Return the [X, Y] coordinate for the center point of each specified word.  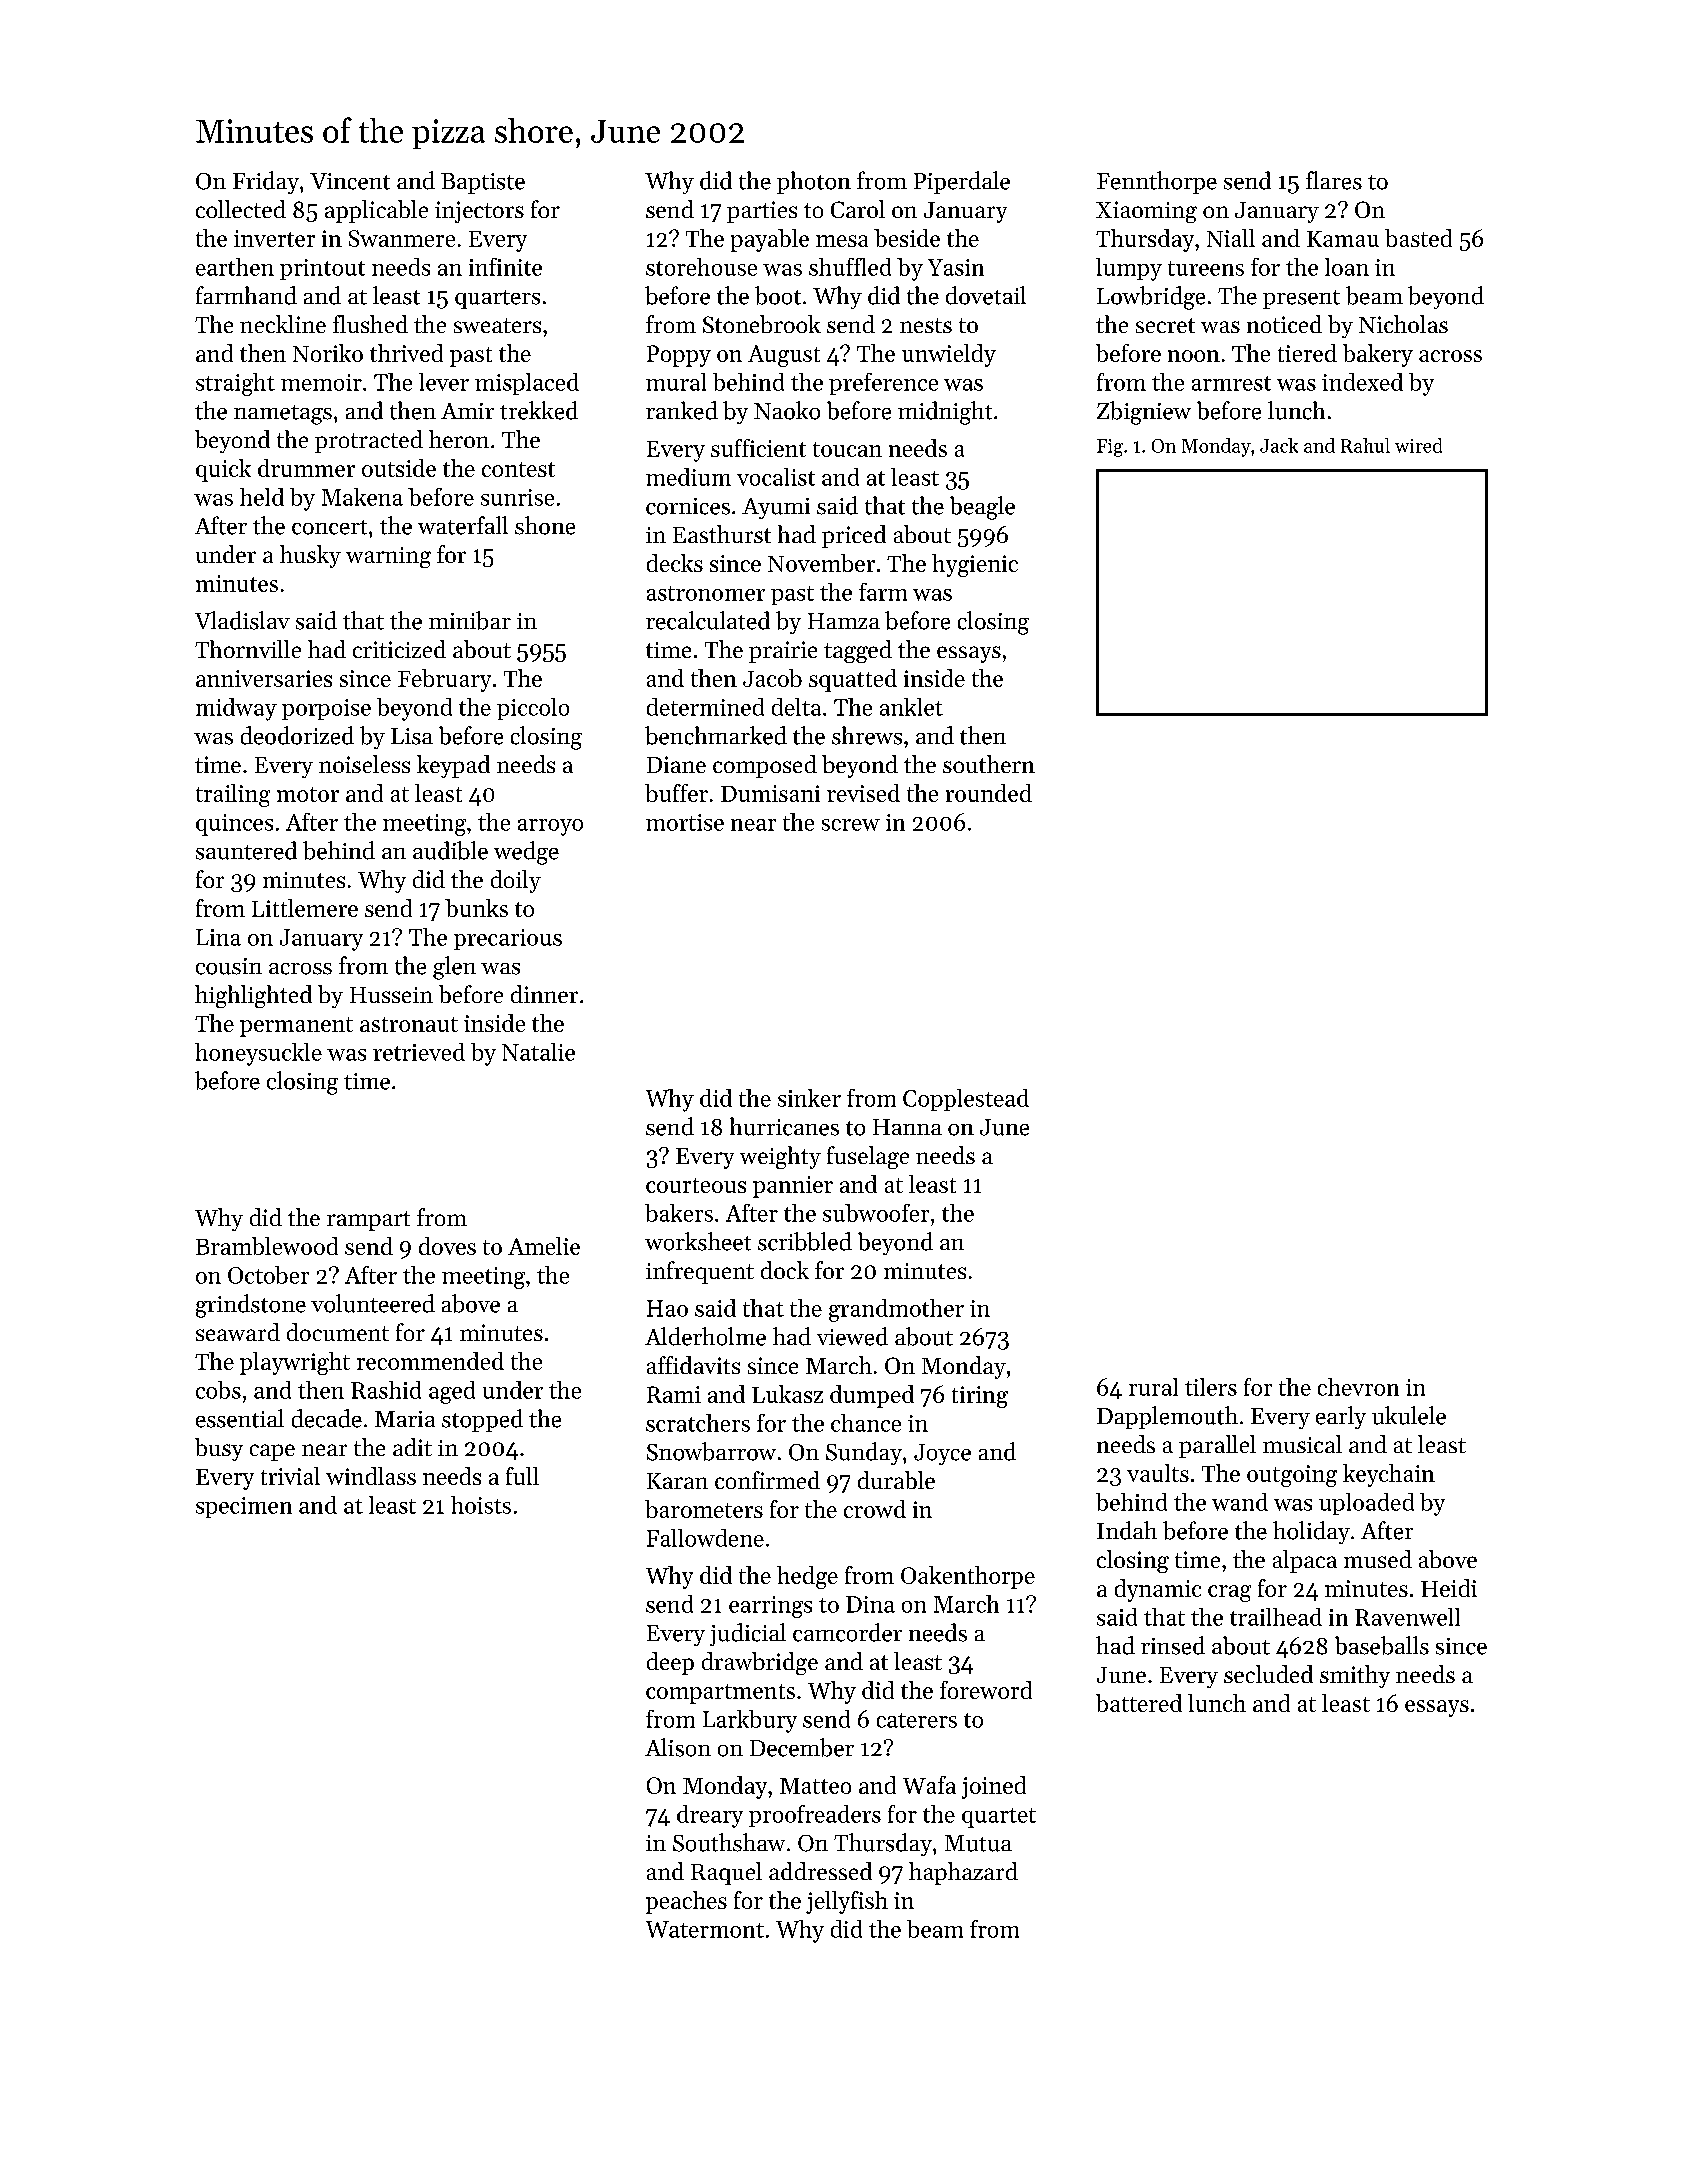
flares [1334, 180]
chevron [1358, 1387]
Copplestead [966, 1100]
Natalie [538, 1052]
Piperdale [962, 182]
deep [670, 1663]
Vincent [350, 181]
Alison [678, 1747]
